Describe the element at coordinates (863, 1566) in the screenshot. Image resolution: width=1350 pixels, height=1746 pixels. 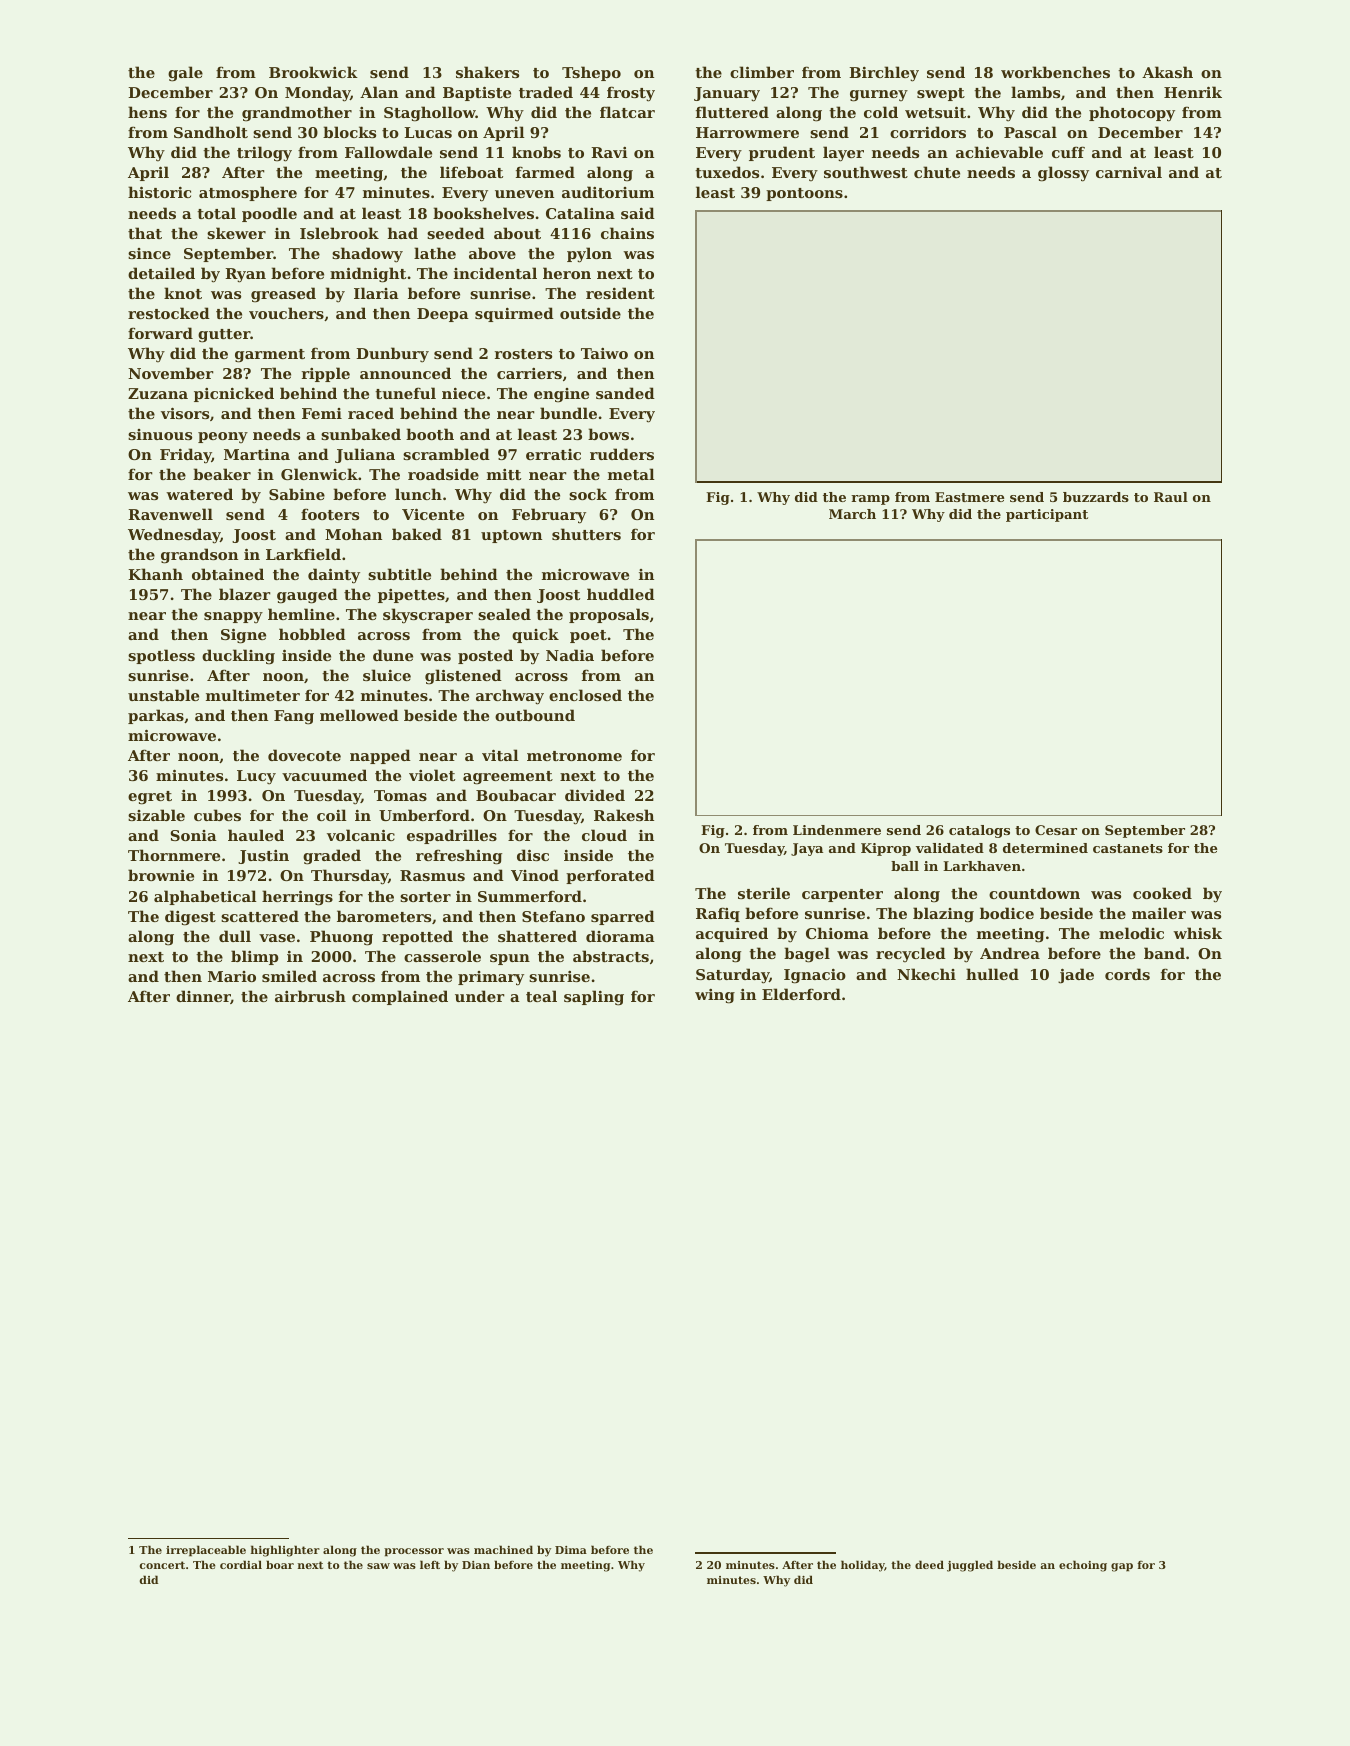
I see `holiday` at that location.
